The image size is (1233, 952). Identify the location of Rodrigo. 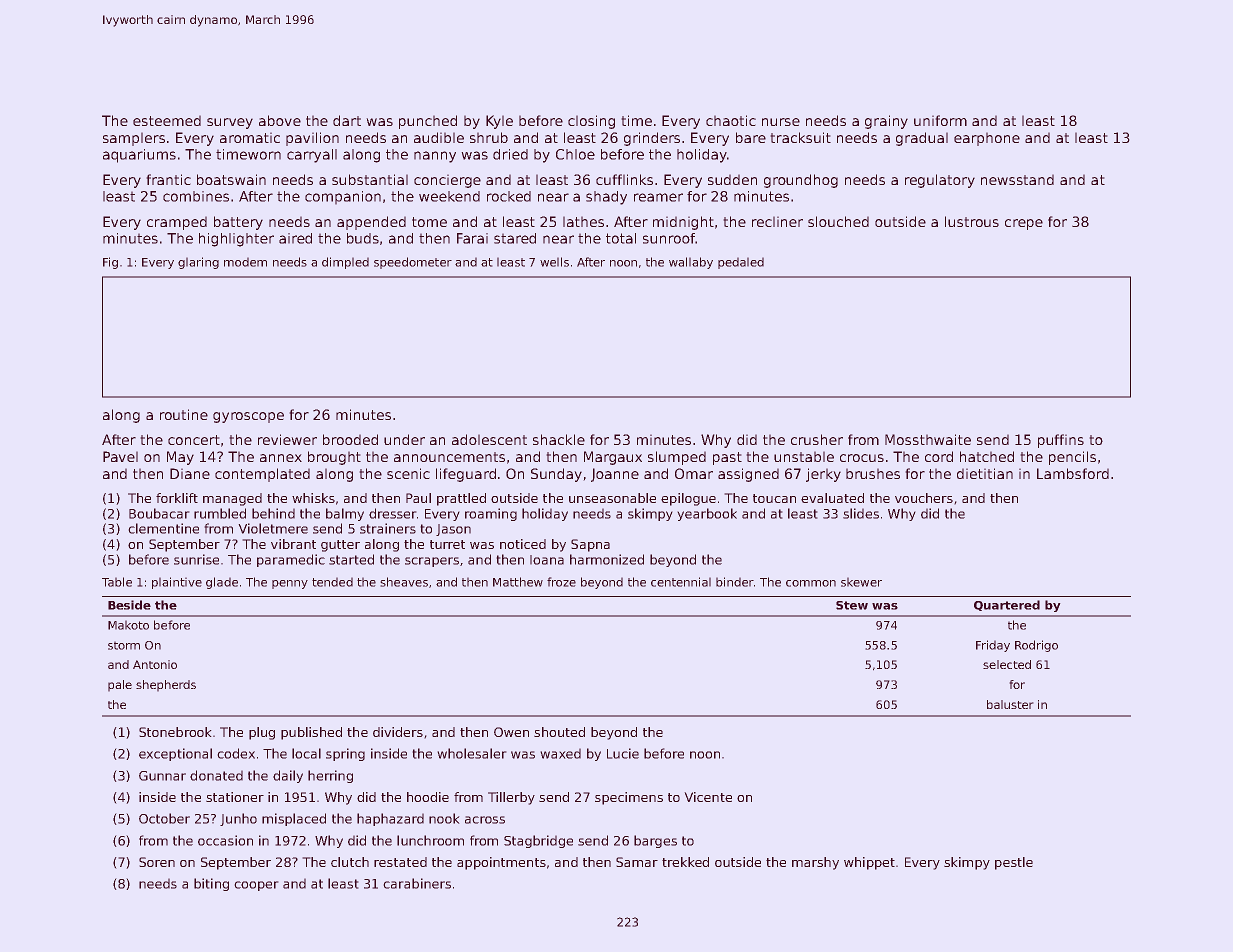
(1036, 646).
